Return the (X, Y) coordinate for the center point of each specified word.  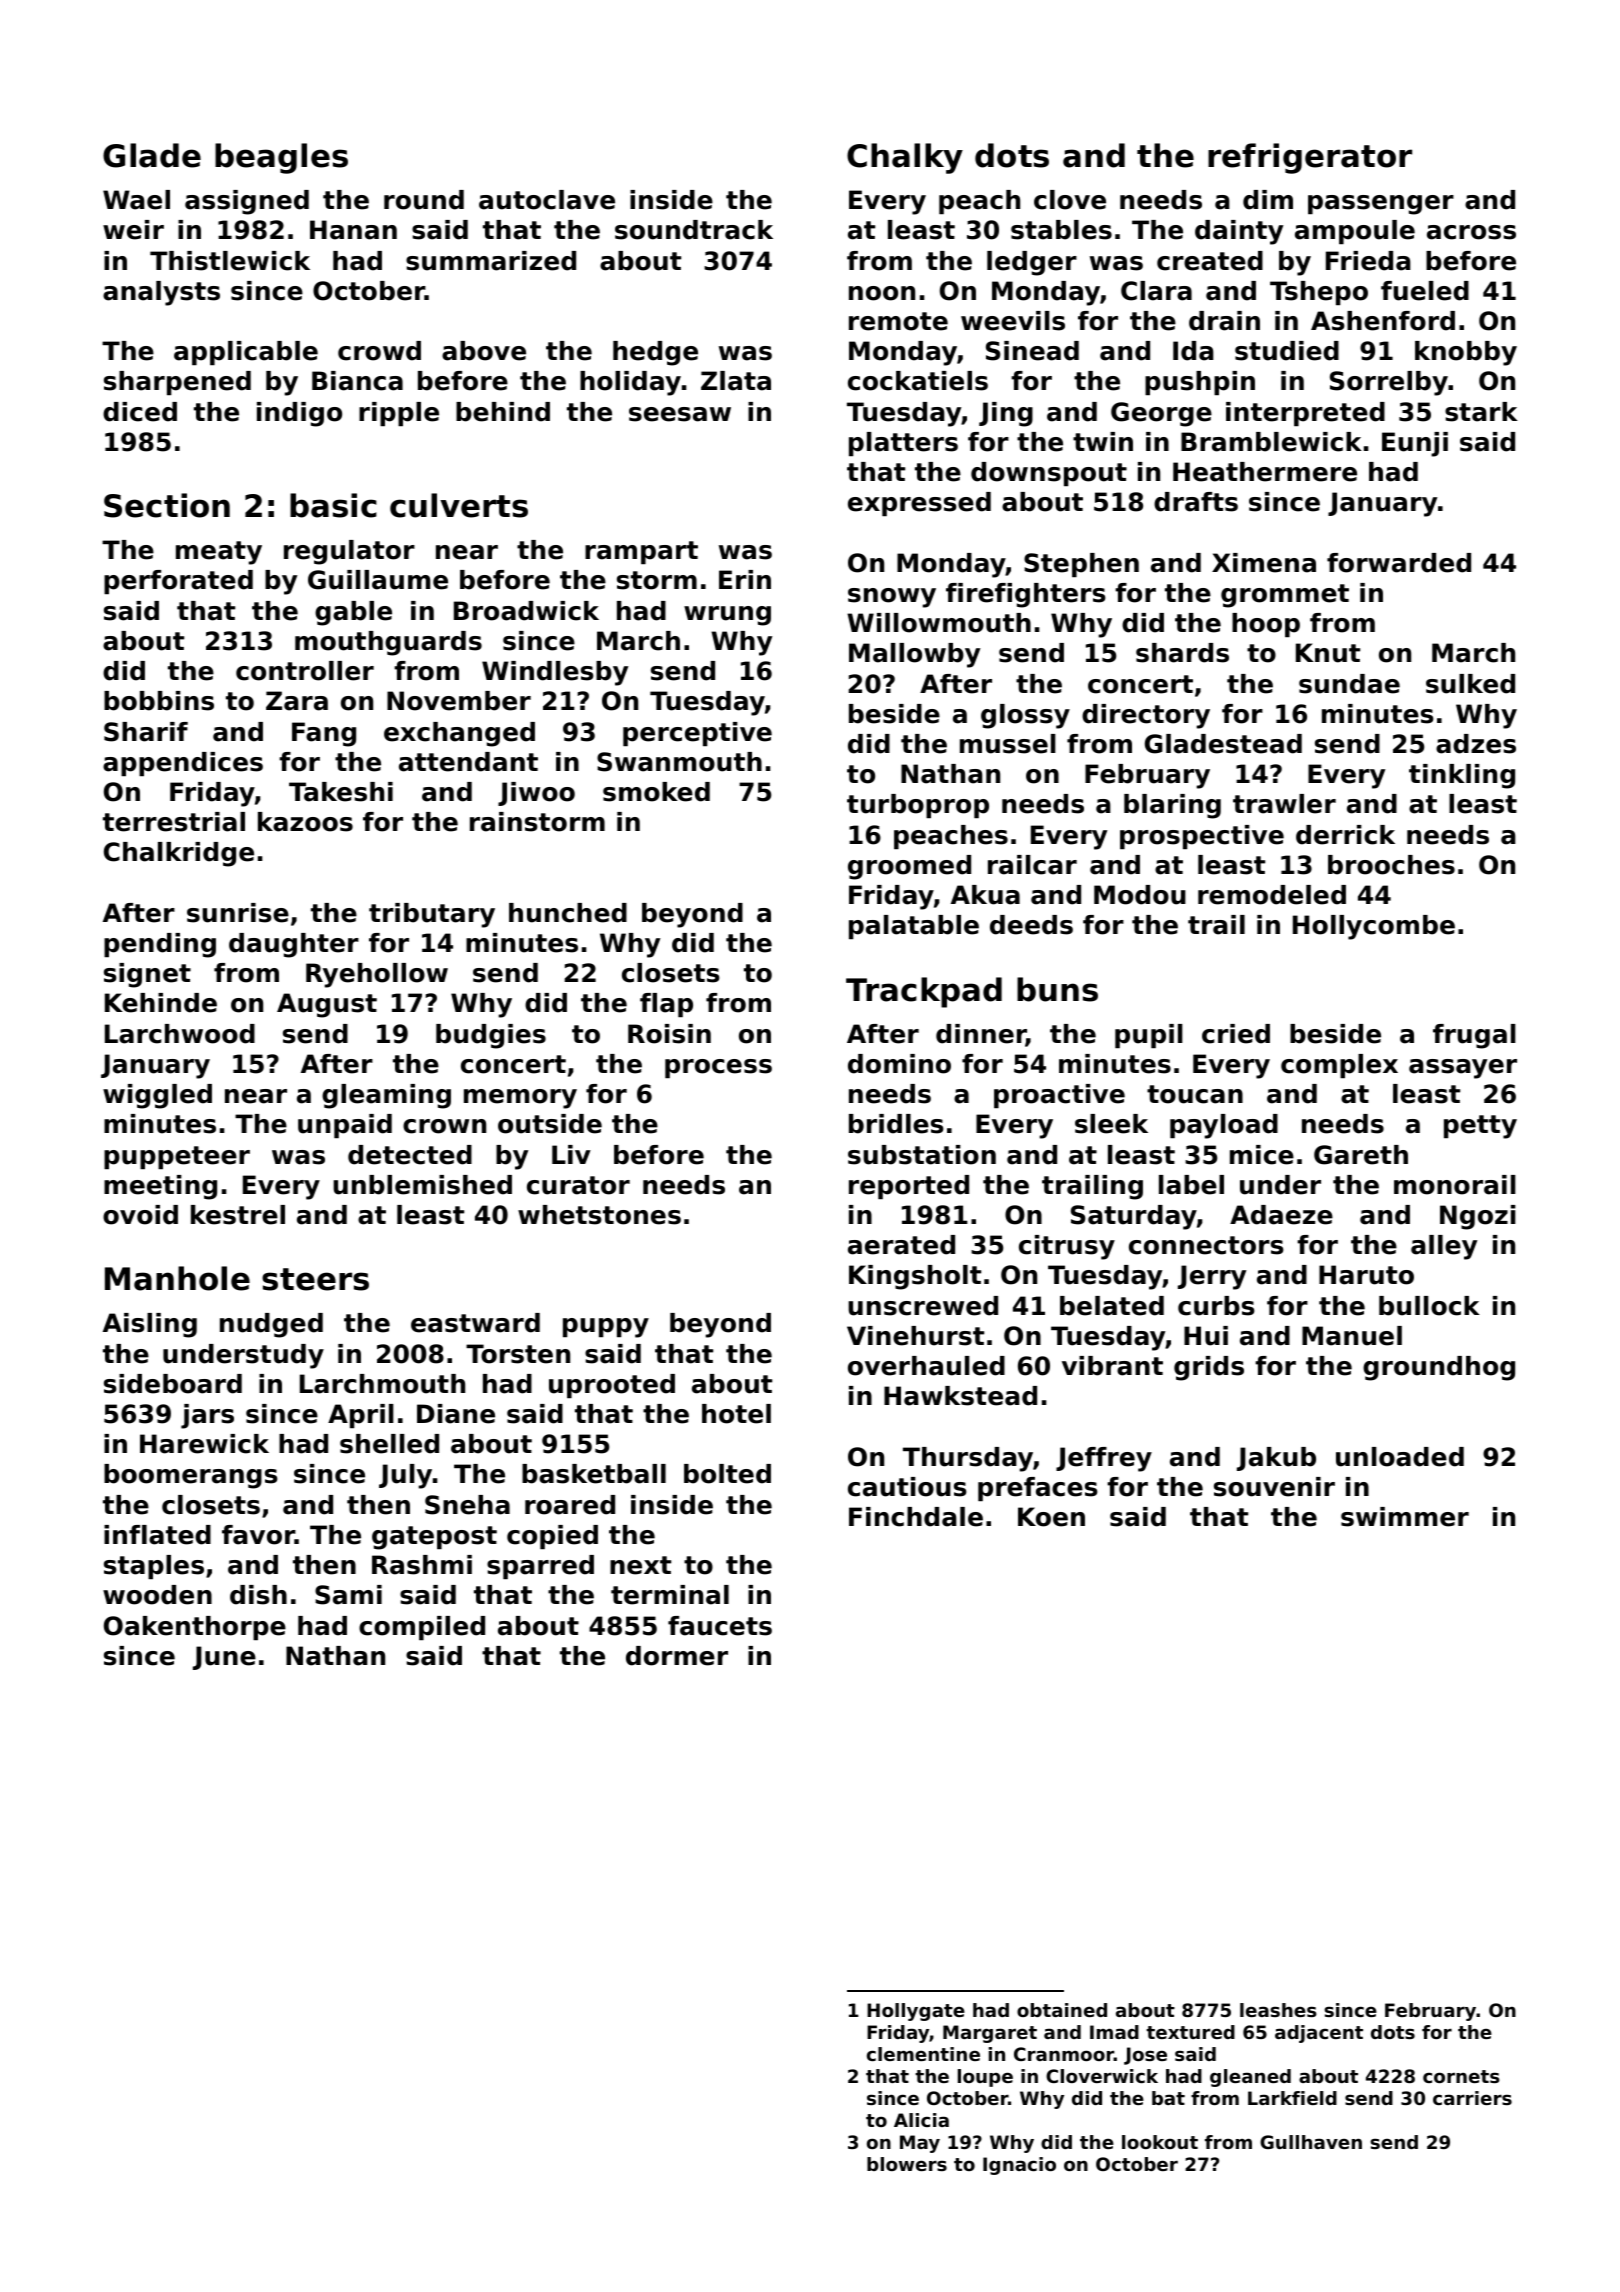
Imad (1114, 2032)
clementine (923, 2054)
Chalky (905, 158)
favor (258, 1535)
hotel (736, 1414)
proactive (1059, 1096)
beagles (281, 158)
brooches (1391, 865)
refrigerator (1310, 158)
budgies (491, 1036)
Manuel (1352, 1336)
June (224, 1658)
